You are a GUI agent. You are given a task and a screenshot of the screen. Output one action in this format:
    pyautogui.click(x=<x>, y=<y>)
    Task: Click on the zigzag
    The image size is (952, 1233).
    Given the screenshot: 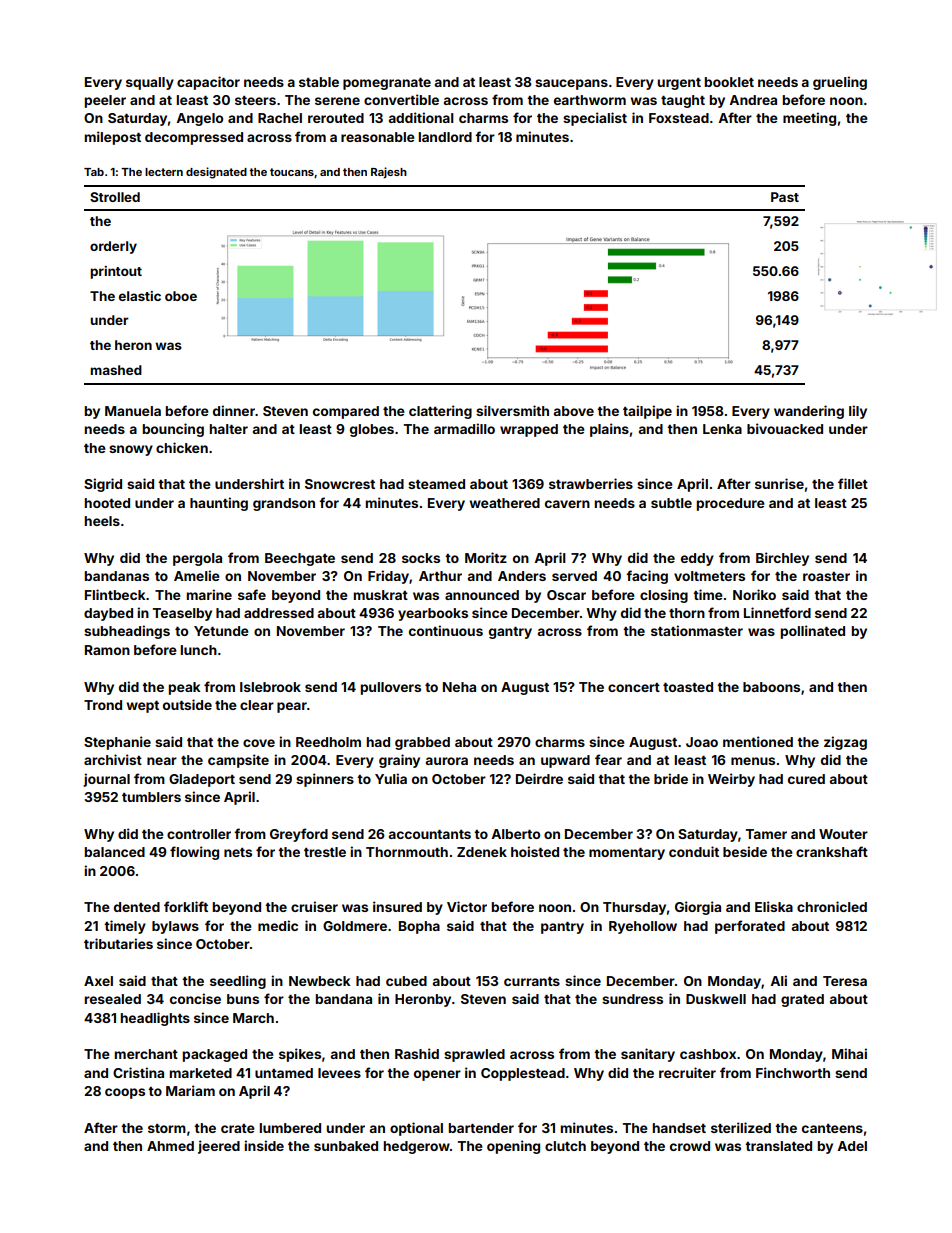 What is the action you would take?
    pyautogui.click(x=845, y=743)
